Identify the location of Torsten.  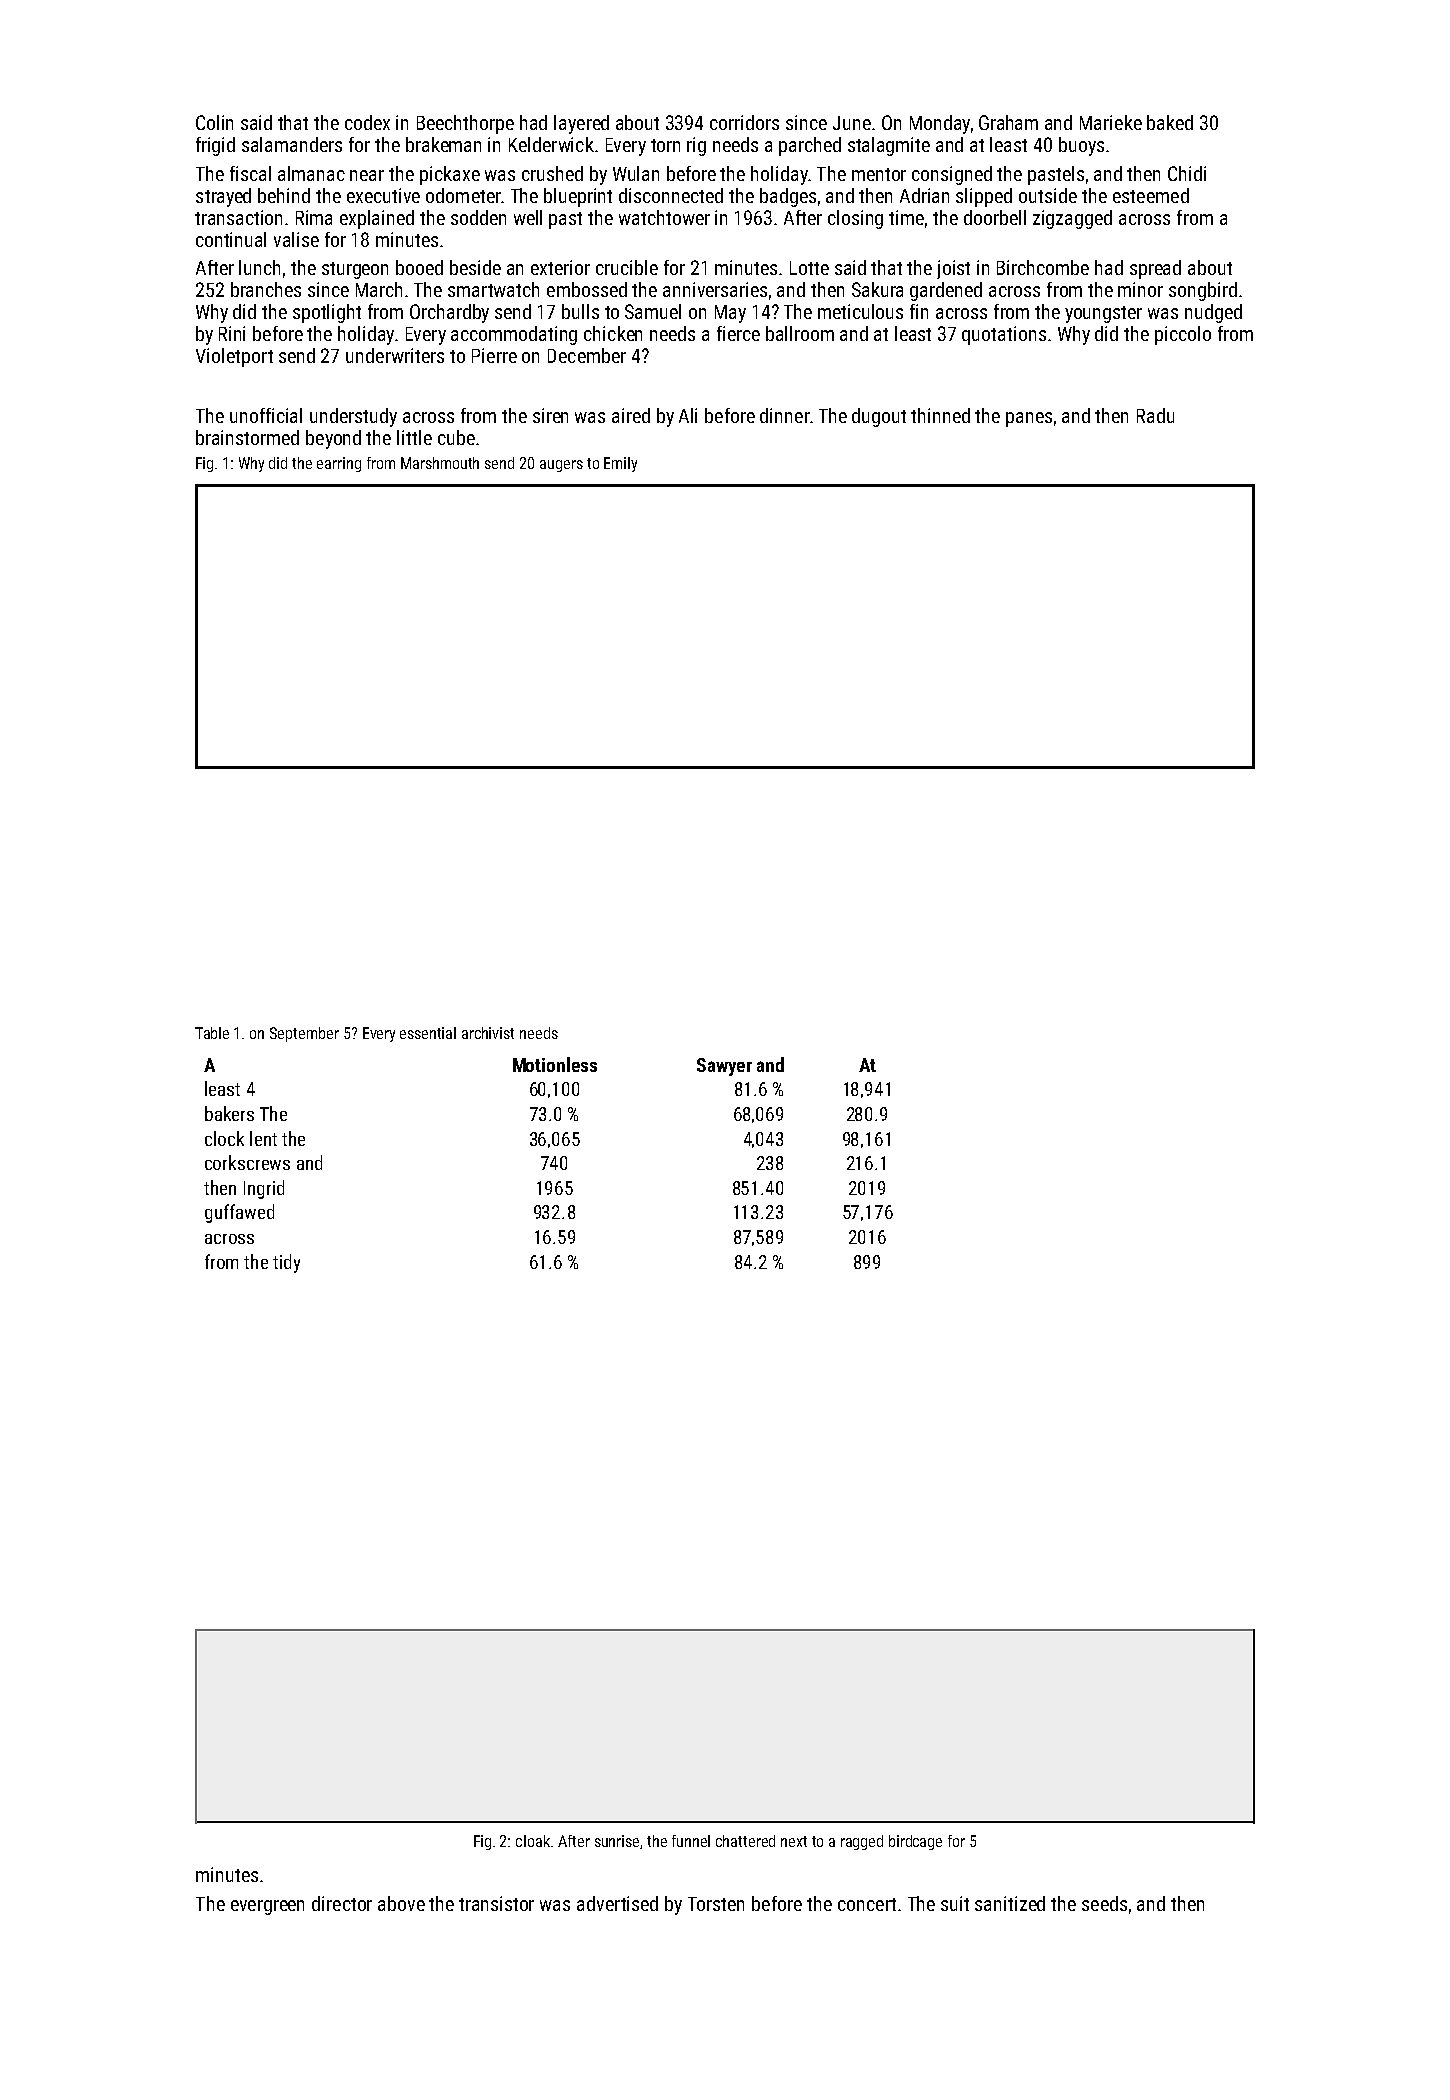
(716, 1904).
